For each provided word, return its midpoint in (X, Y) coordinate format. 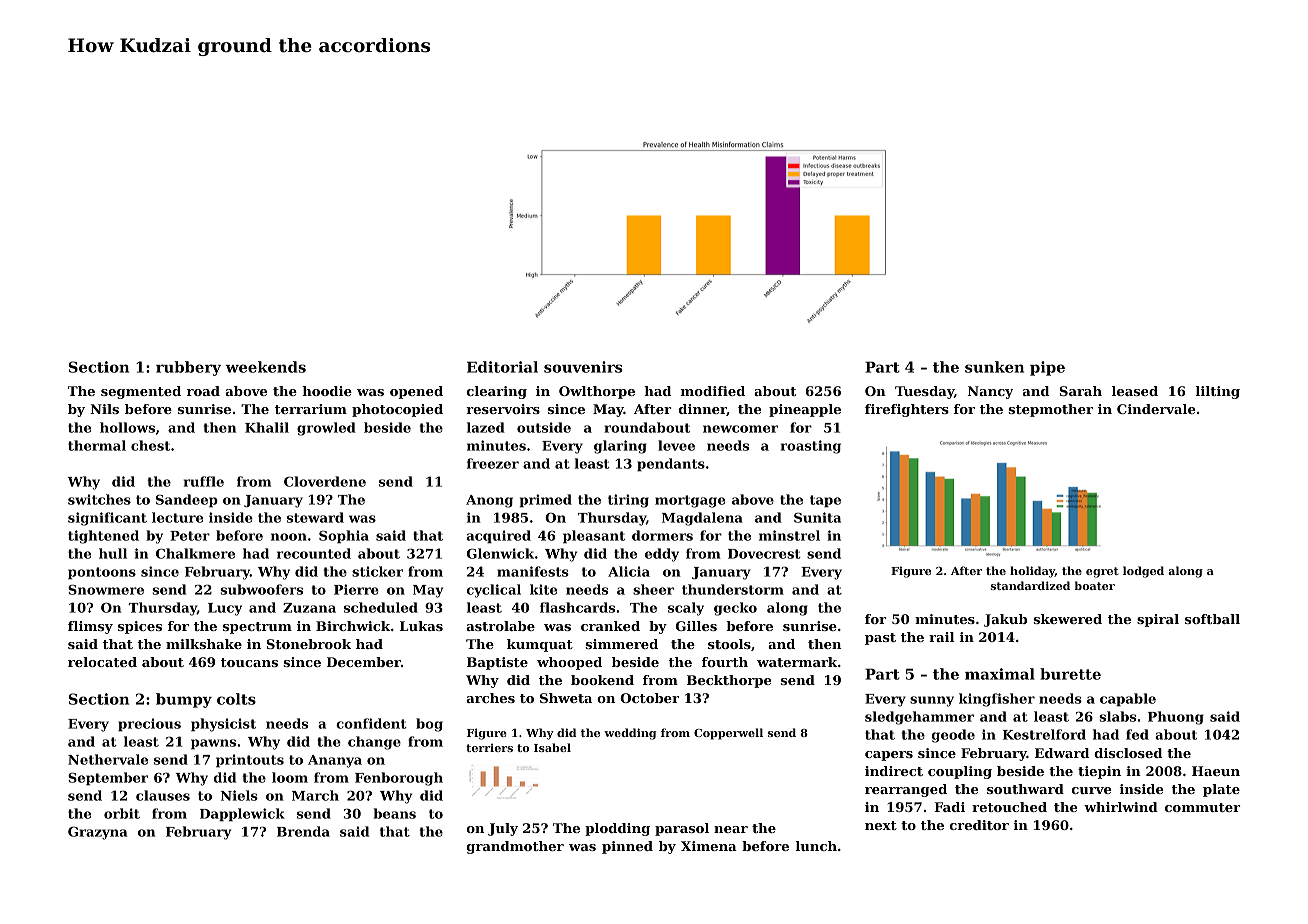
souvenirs (583, 367)
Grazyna (97, 833)
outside (544, 427)
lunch (816, 846)
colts (236, 699)
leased (1135, 391)
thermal (97, 445)
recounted (314, 553)
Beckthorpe (729, 681)
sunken (994, 367)
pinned (627, 847)
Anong (489, 501)
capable (1128, 699)
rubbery (188, 368)
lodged (1143, 572)
